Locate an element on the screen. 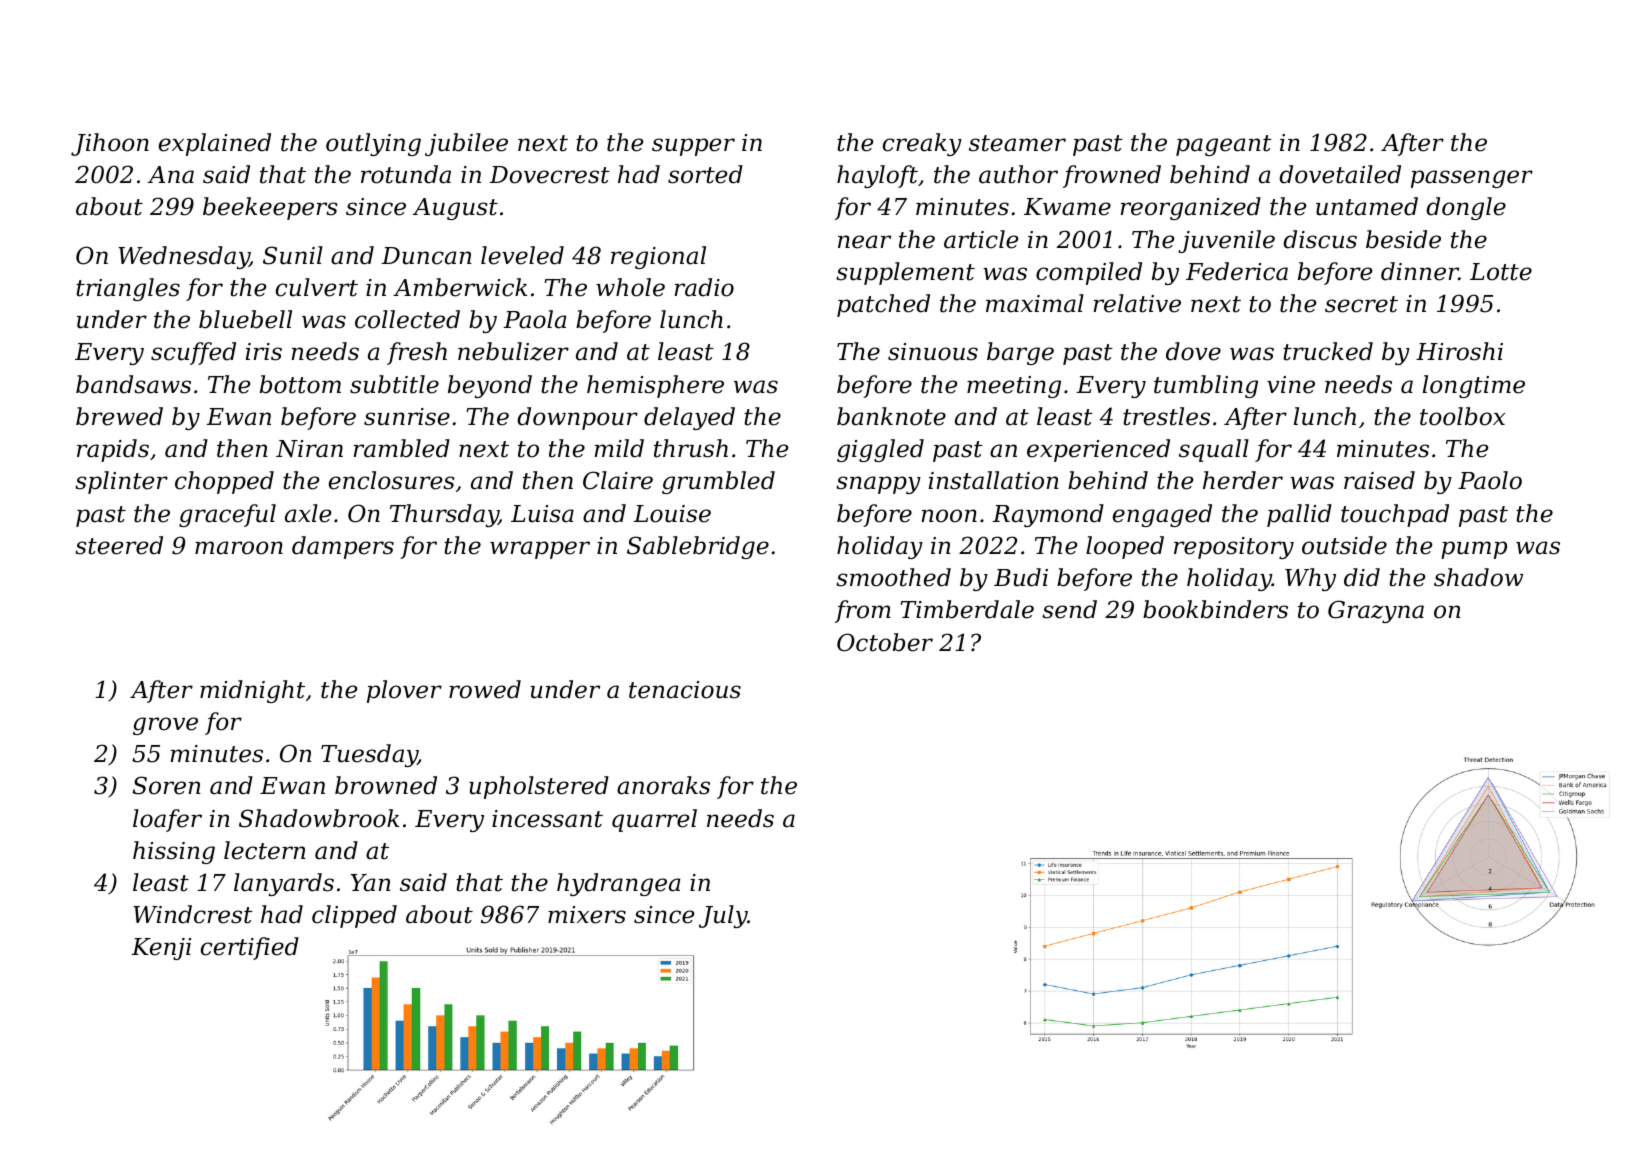 The width and height of the screenshot is (1639, 1159). Grazyna is located at coordinates (1376, 611).
